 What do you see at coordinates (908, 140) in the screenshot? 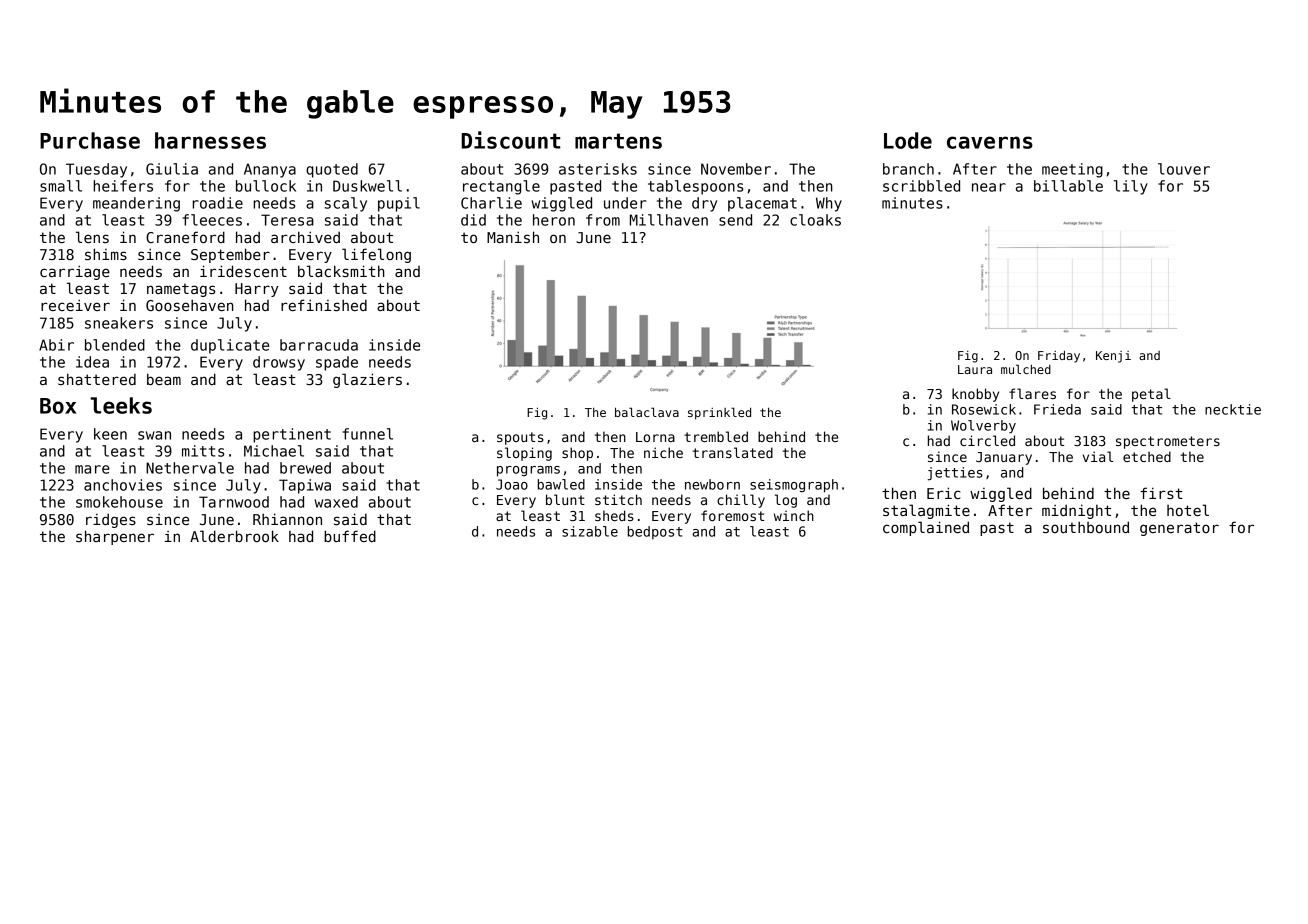
I see `Lode` at bounding box center [908, 140].
